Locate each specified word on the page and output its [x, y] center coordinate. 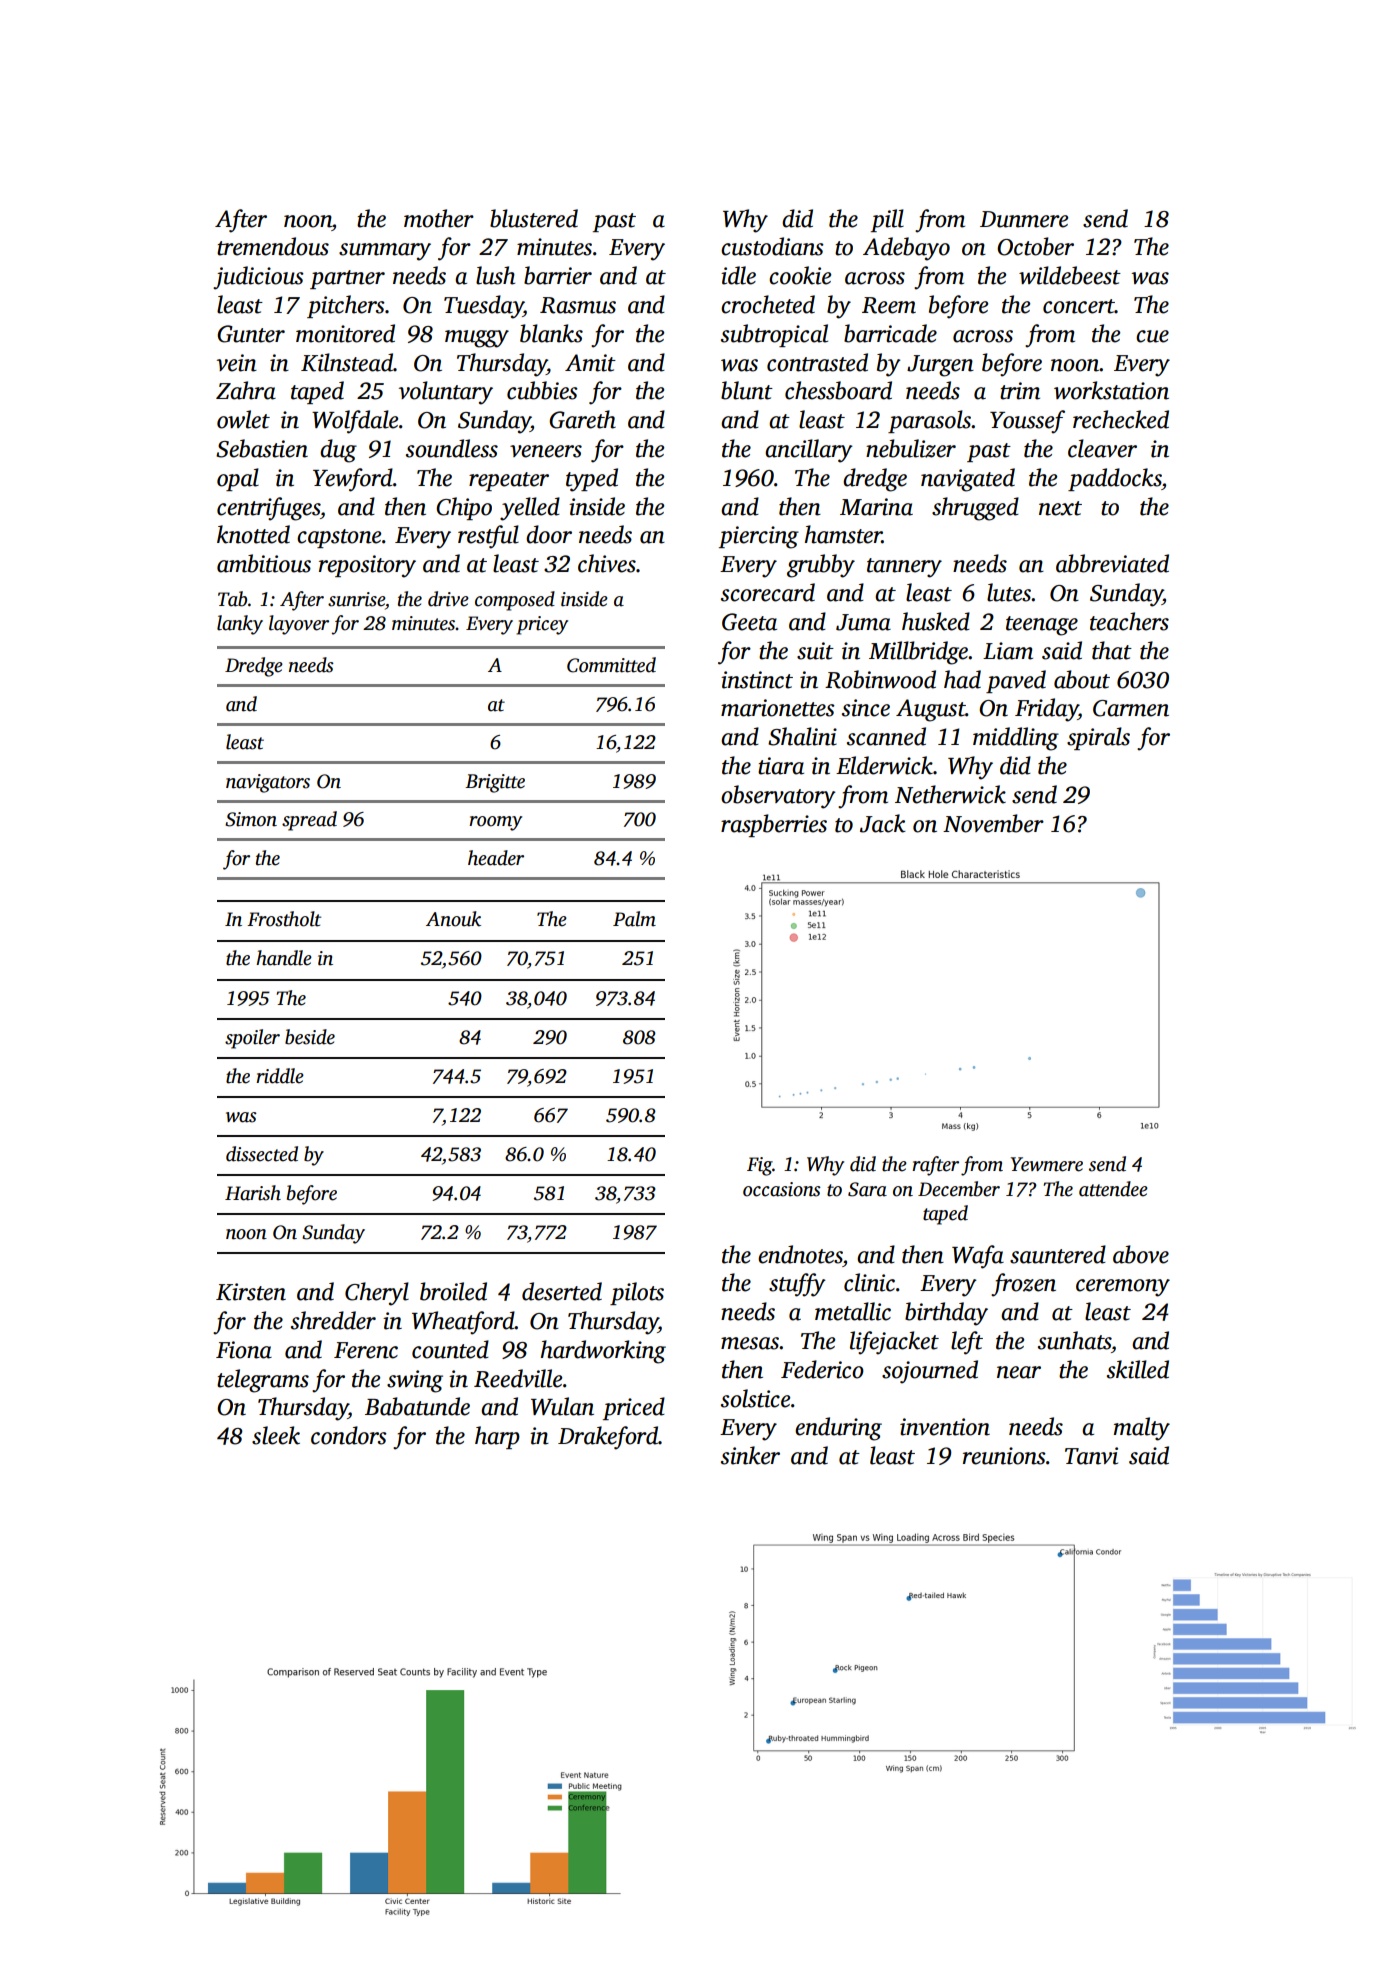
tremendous [273, 246]
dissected [262, 1154]
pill [887, 220]
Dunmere [1024, 219]
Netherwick [950, 794]
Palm [634, 919]
